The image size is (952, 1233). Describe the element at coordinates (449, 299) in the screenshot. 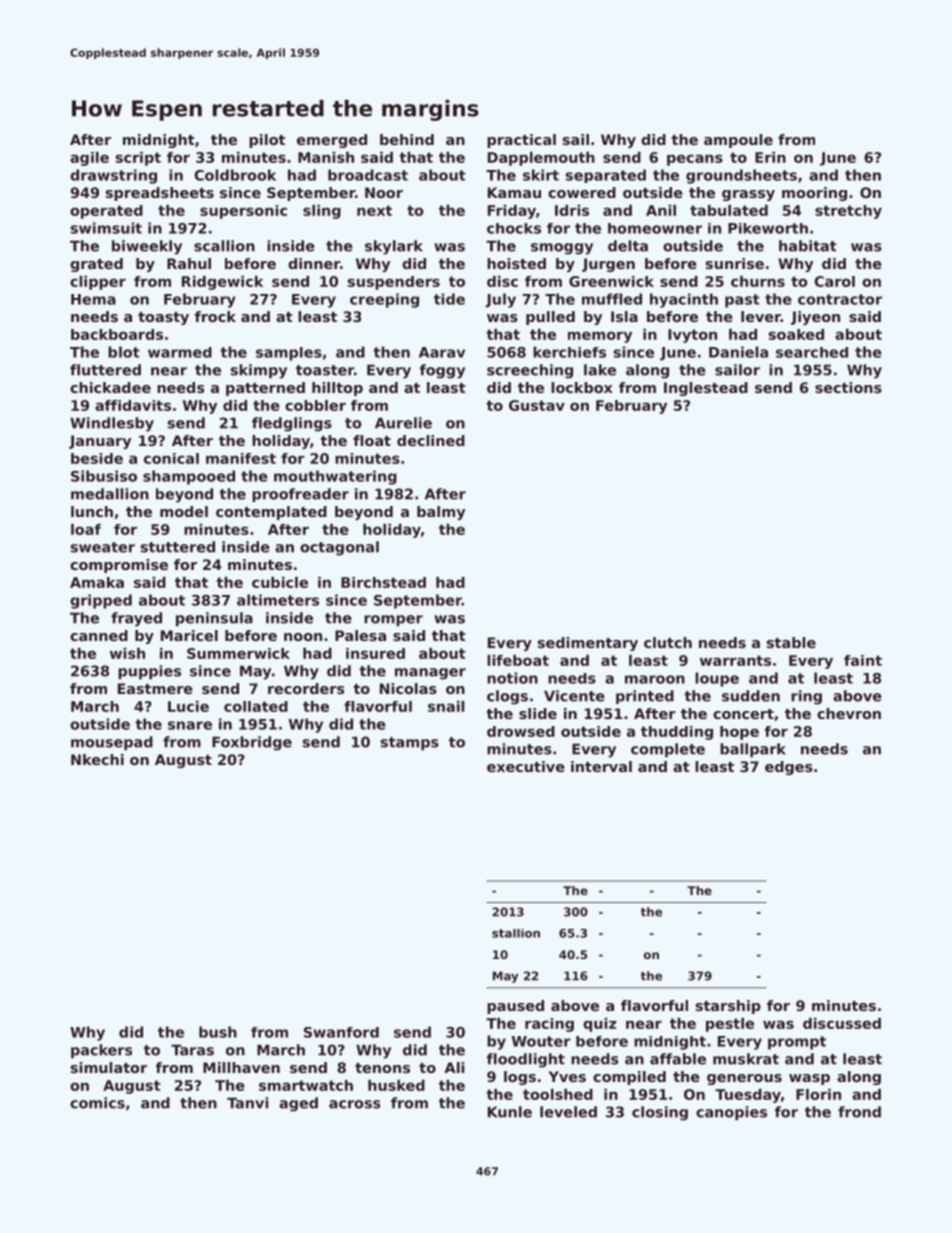

I see `tide` at that location.
